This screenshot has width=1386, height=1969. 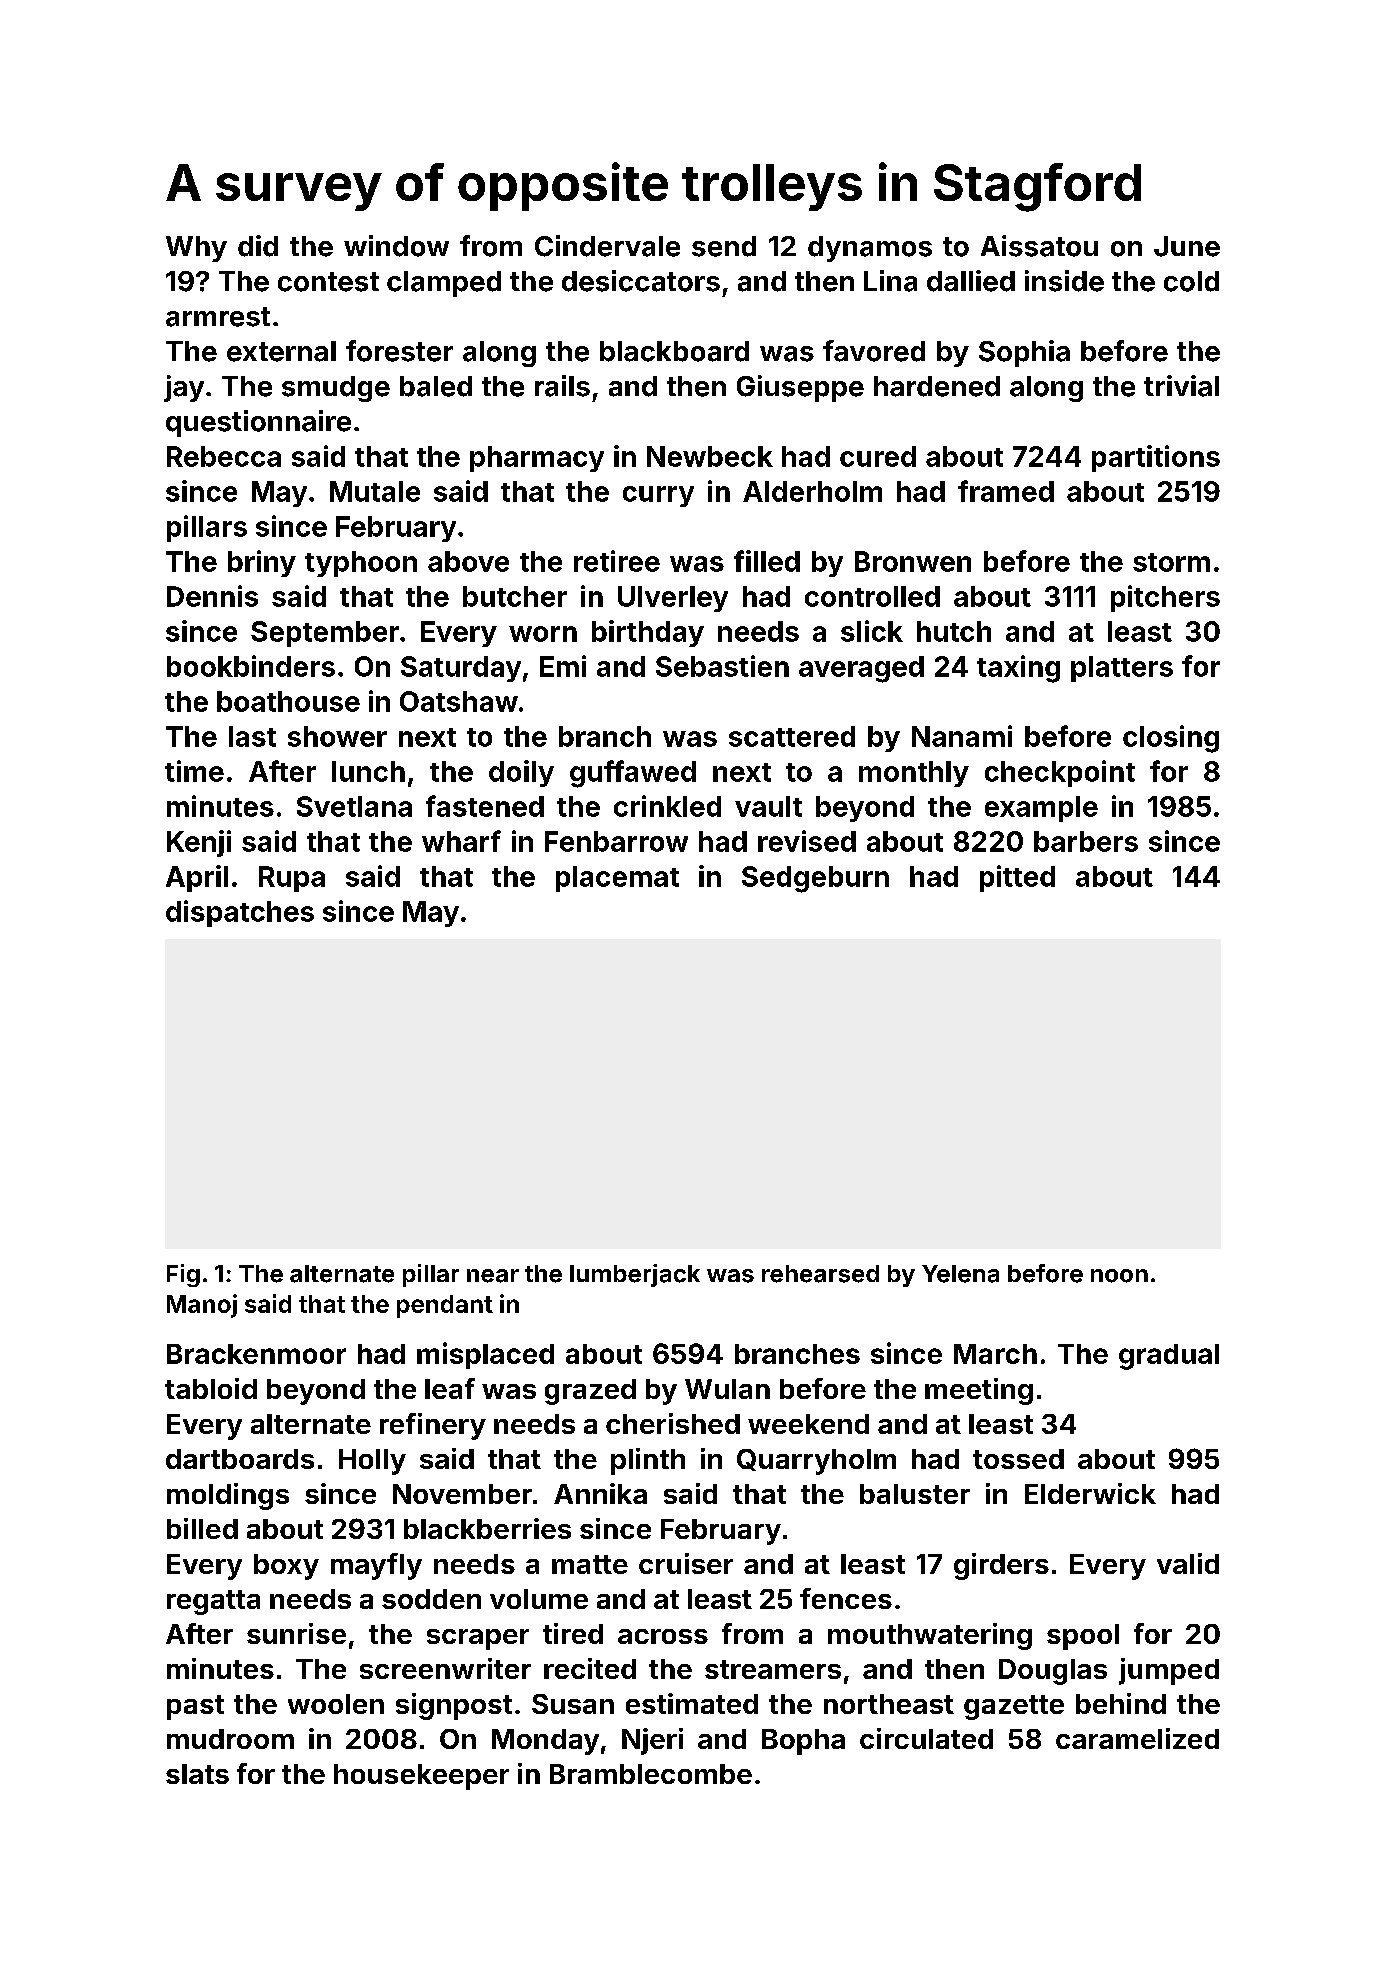 What do you see at coordinates (213, 1602) in the screenshot?
I see `regatta` at bounding box center [213, 1602].
